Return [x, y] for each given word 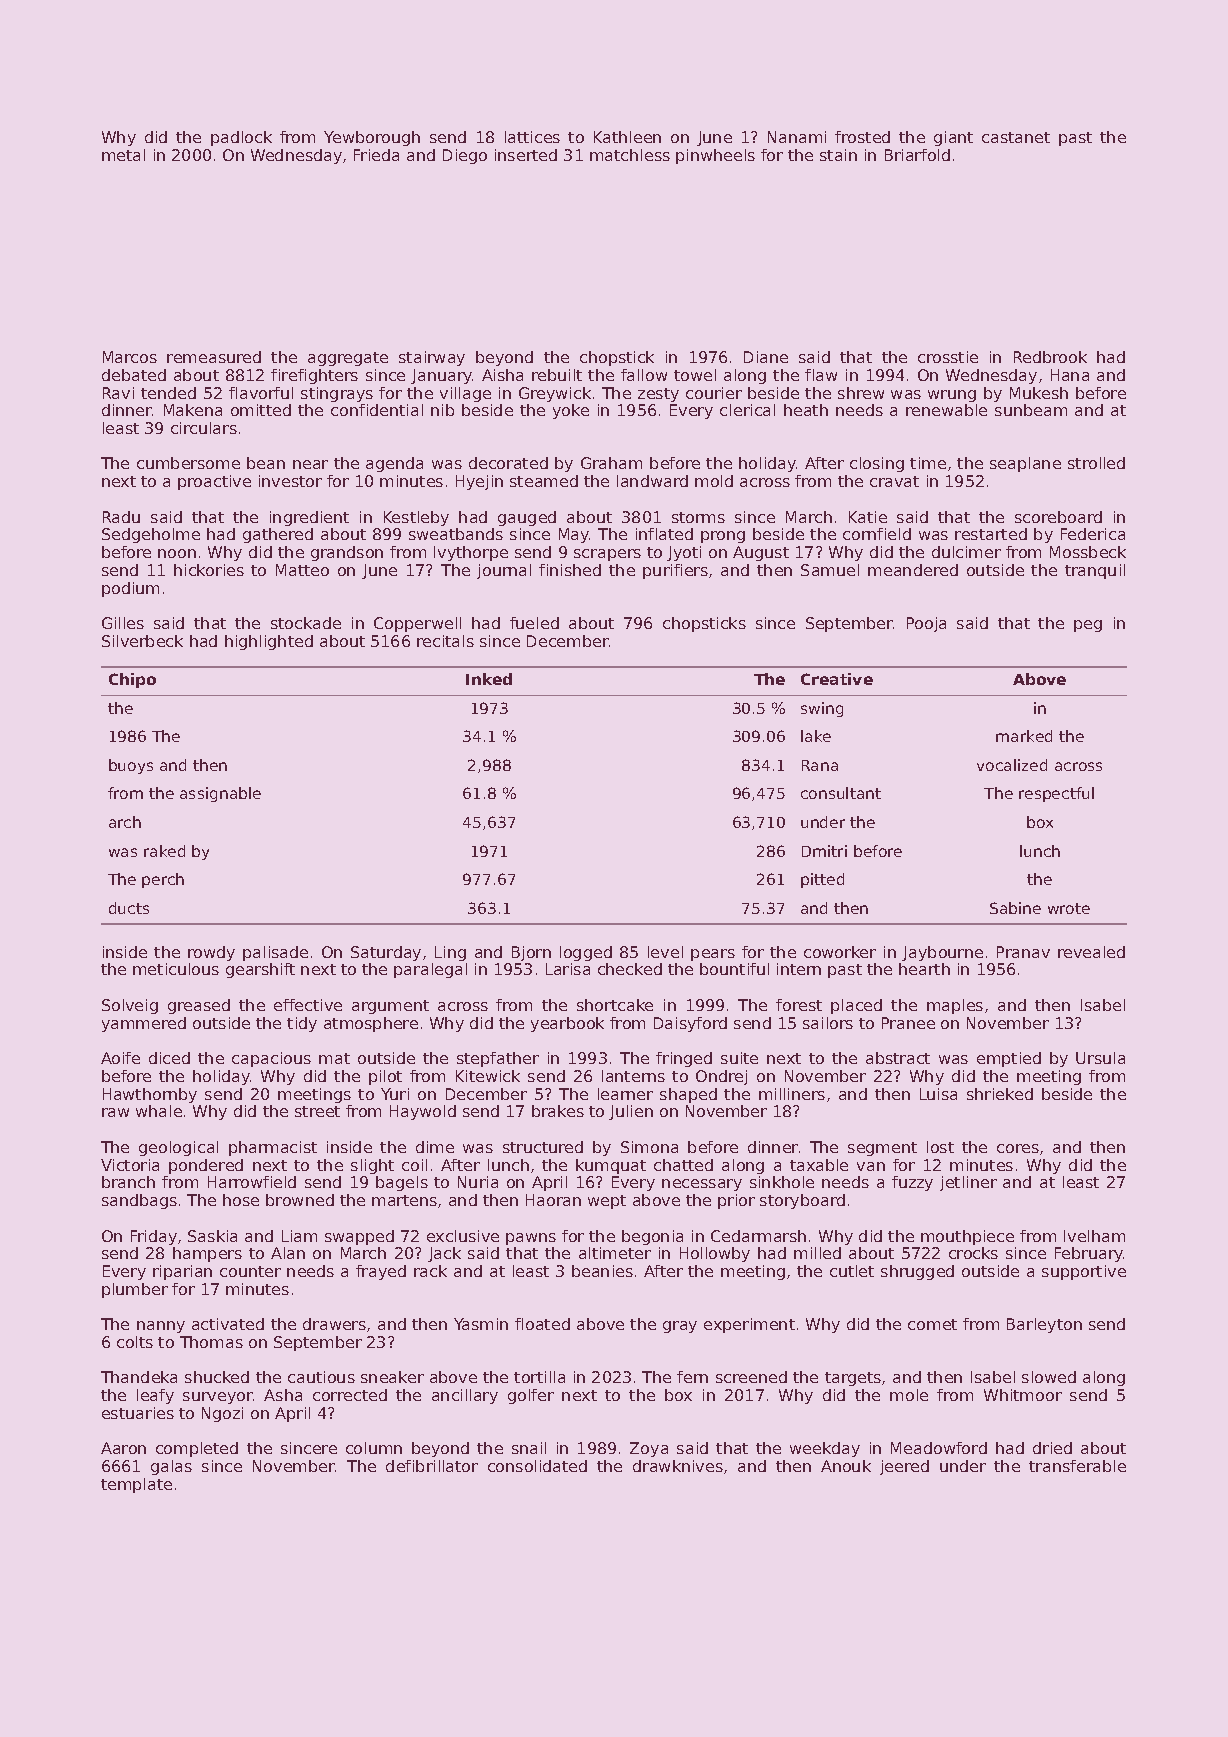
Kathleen [627, 137]
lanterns [633, 1076]
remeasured [214, 357]
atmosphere [371, 1024]
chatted [683, 1165]
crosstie [948, 357]
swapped [359, 1237]
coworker [840, 952]
